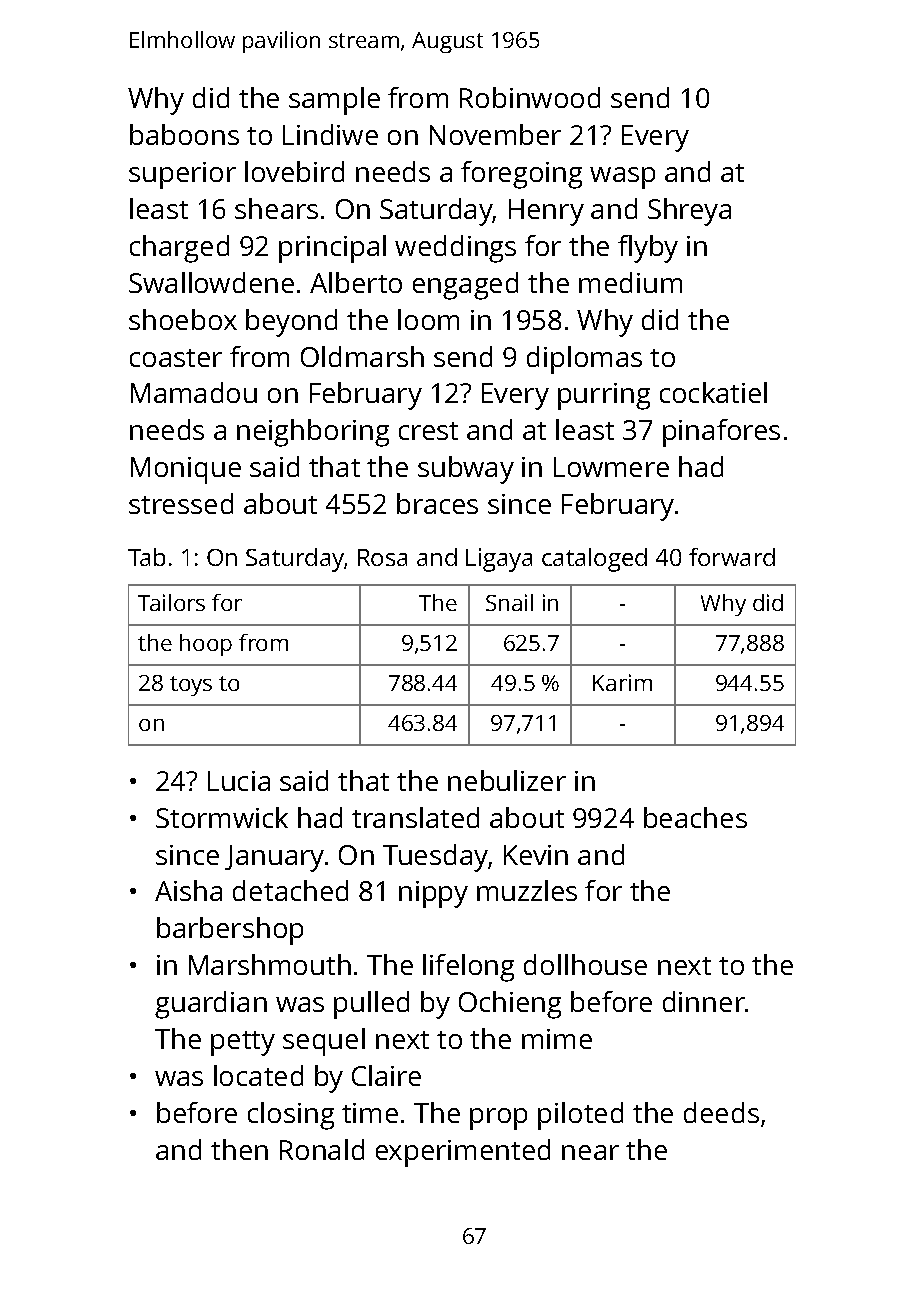 Image resolution: width=924 pixels, height=1311 pixels. Describe the element at coordinates (356, 282) in the screenshot. I see `Alberto` at that location.
